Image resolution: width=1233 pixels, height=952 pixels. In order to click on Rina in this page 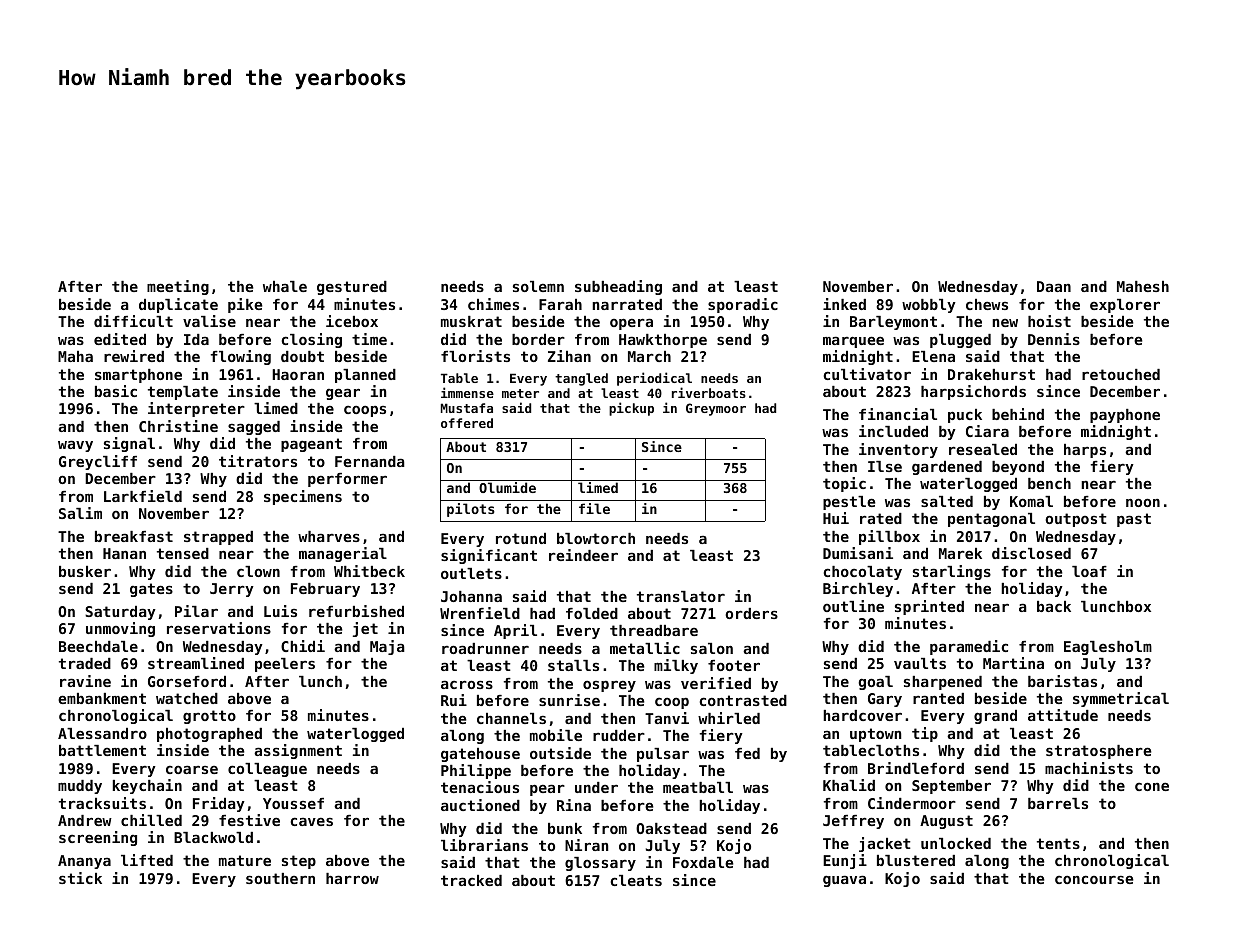, I will do `click(574, 805)`.
